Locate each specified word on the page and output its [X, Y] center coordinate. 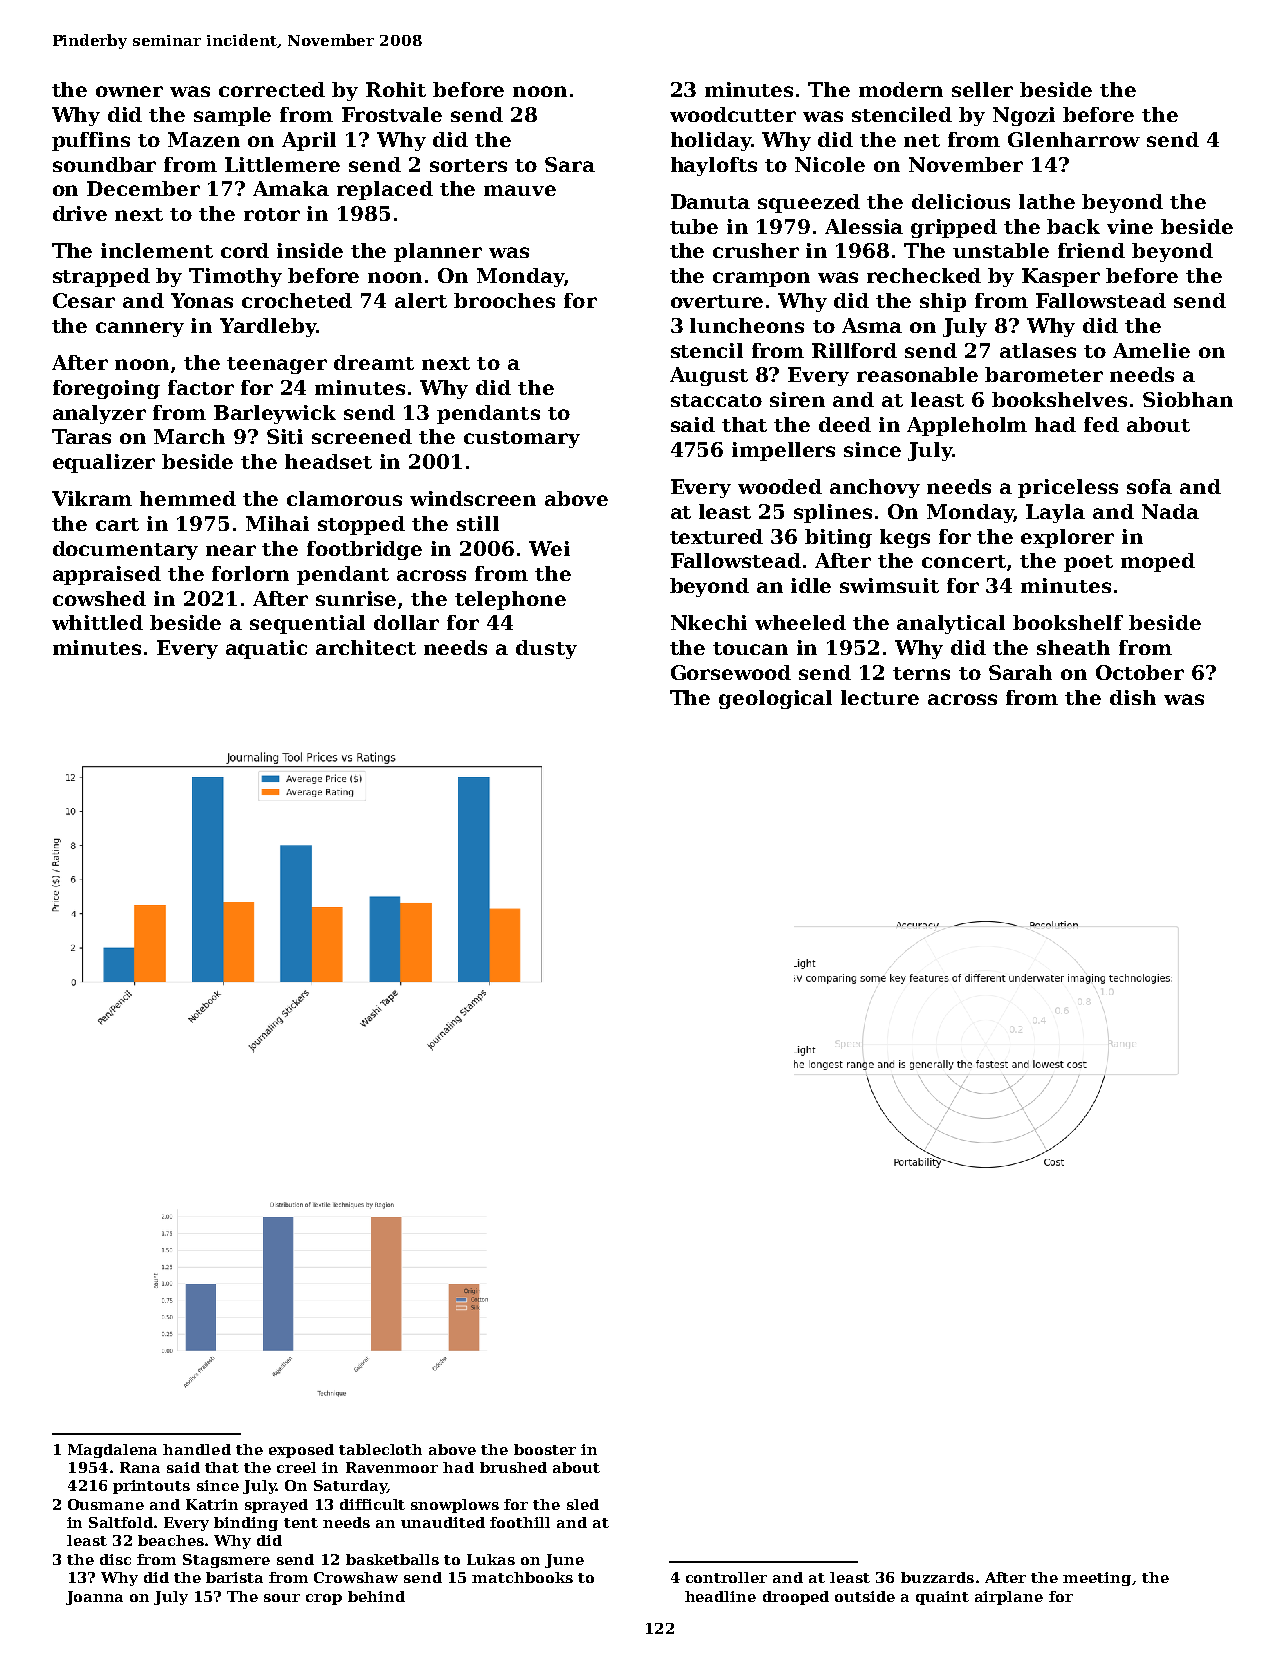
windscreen [473, 498]
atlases [1038, 350]
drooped [796, 1598]
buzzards [937, 1577]
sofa [1149, 486]
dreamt [374, 362]
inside [310, 250]
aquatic [266, 649]
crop [324, 1599]
